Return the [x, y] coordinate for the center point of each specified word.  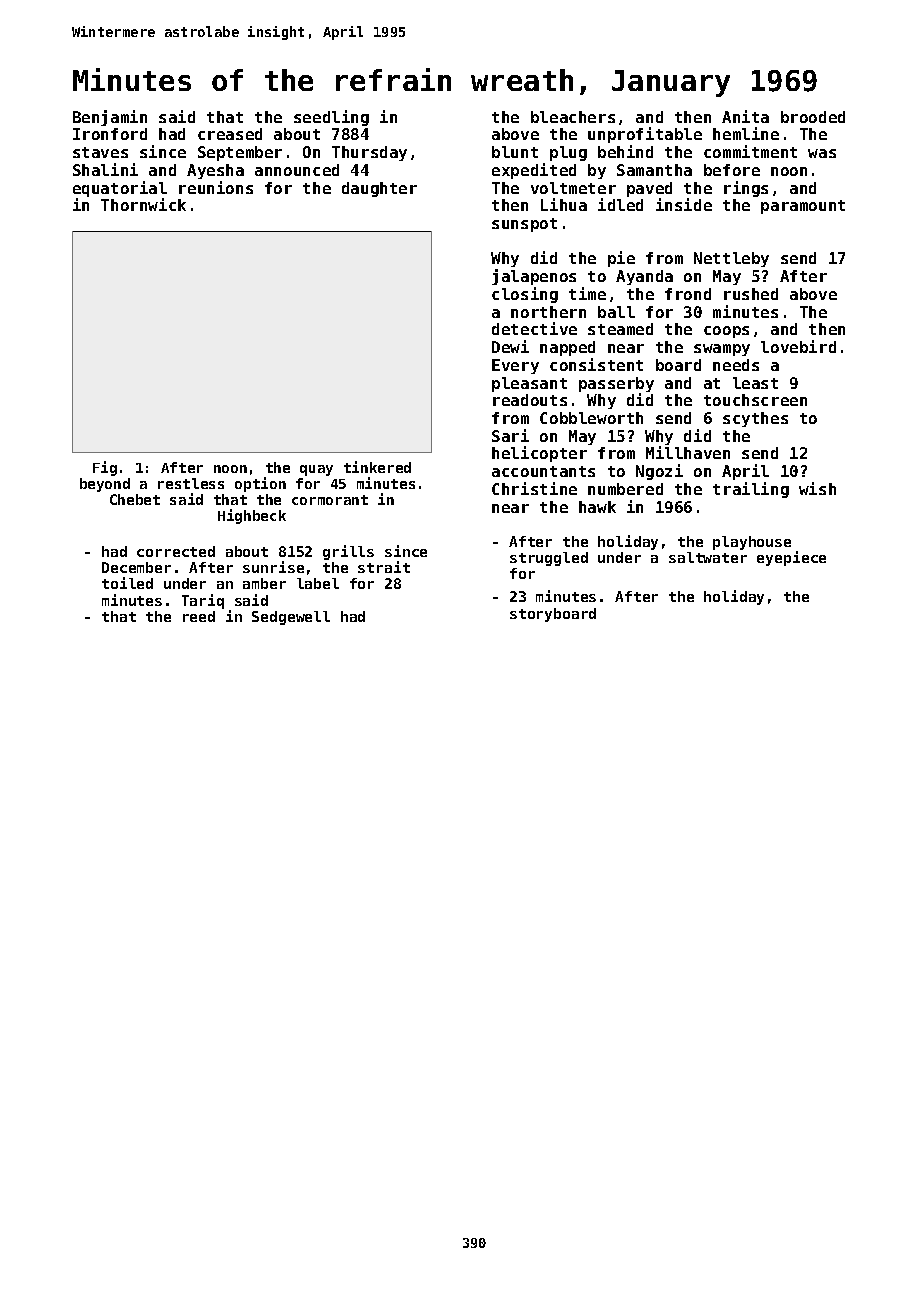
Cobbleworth [591, 418]
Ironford [110, 134]
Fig [105, 468]
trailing [751, 490]
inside [684, 204]
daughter [379, 189]
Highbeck [252, 516]
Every [515, 366]
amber [264, 583]
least [755, 383]
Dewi [510, 346]
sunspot [524, 225]
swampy [722, 350]
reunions [216, 187]
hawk [597, 507]
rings [746, 189]
